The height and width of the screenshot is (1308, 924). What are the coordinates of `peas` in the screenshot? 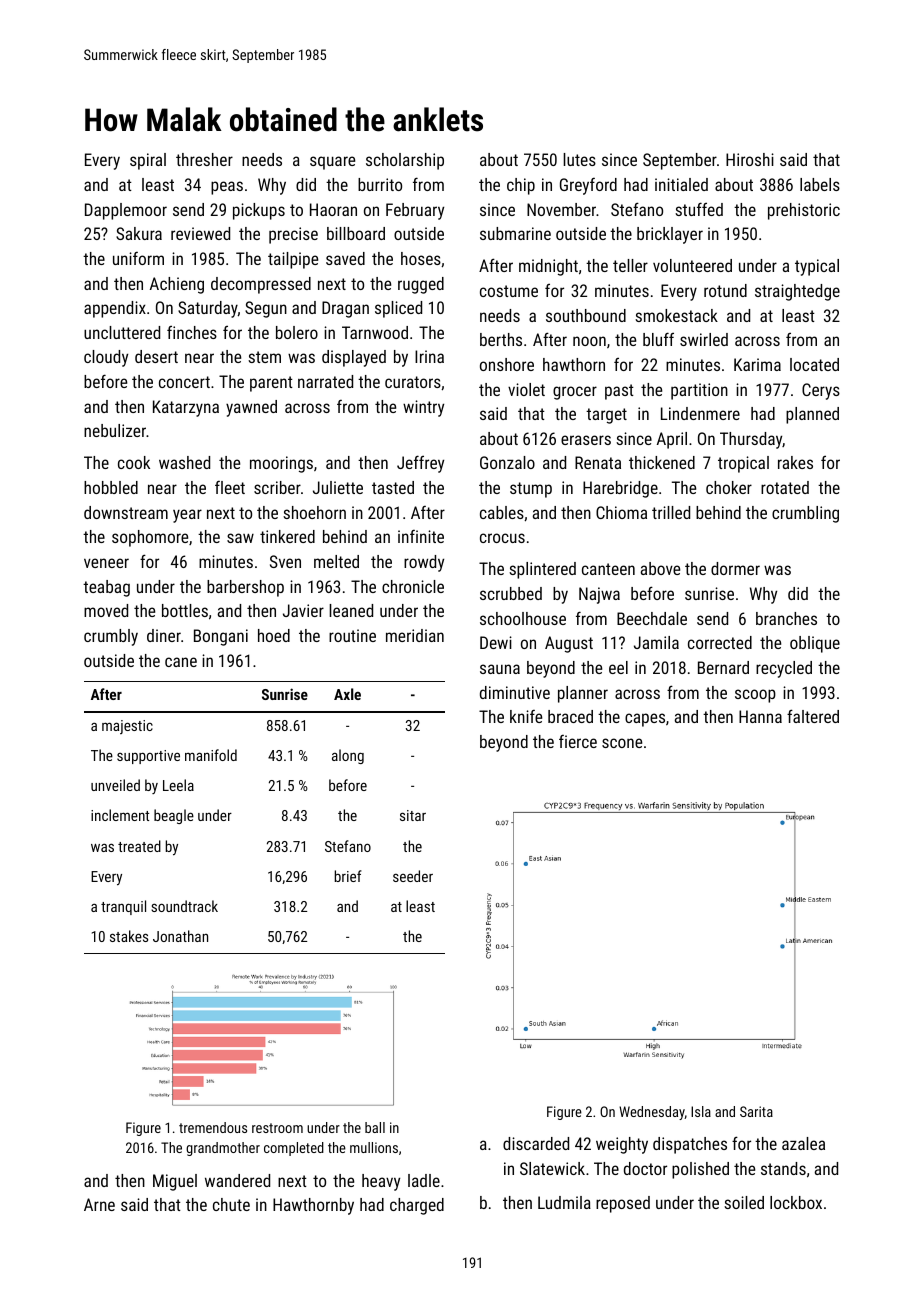 It's located at (227, 188).
